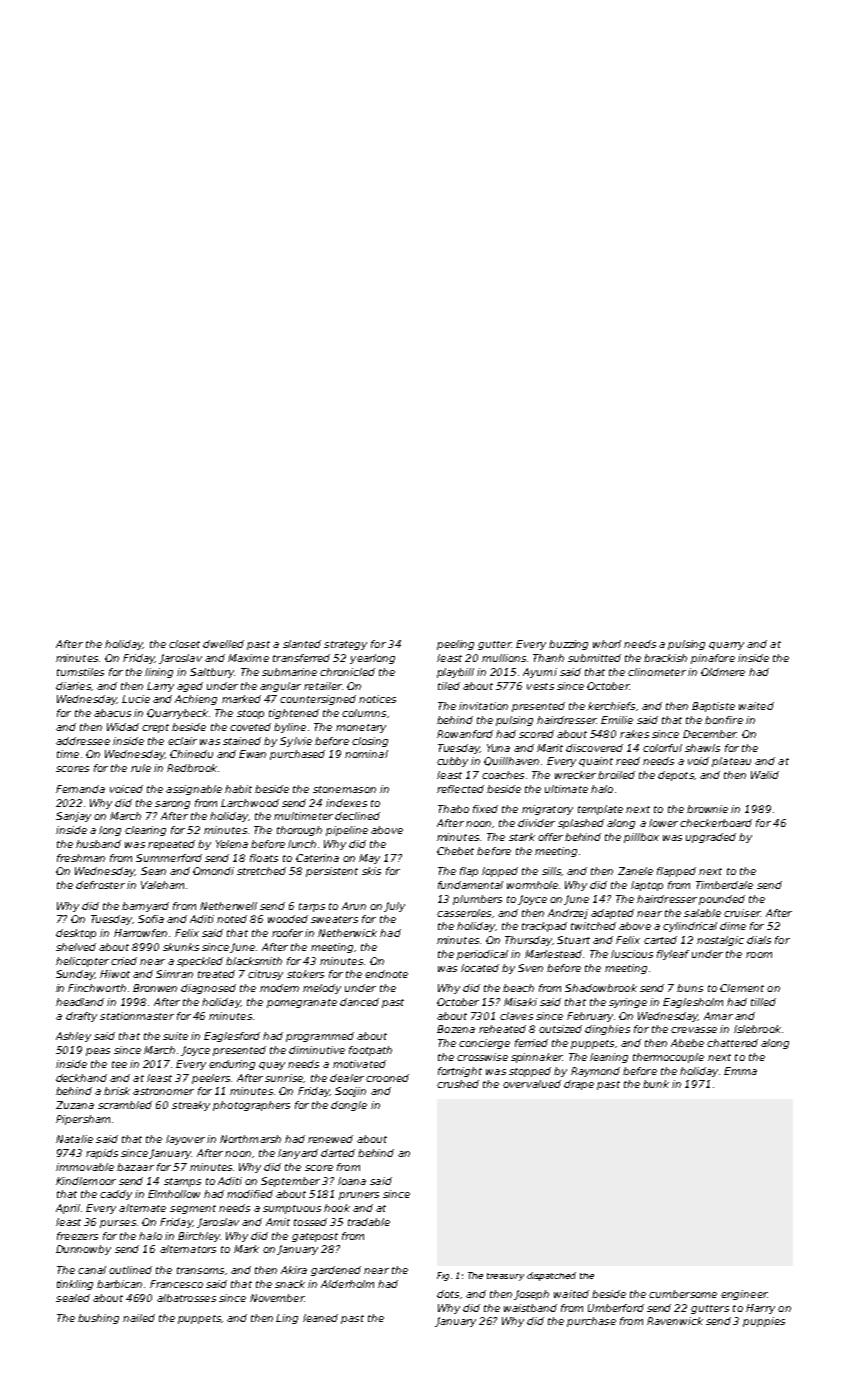  What do you see at coordinates (540, 673) in the screenshot?
I see `Ayumi` at bounding box center [540, 673].
